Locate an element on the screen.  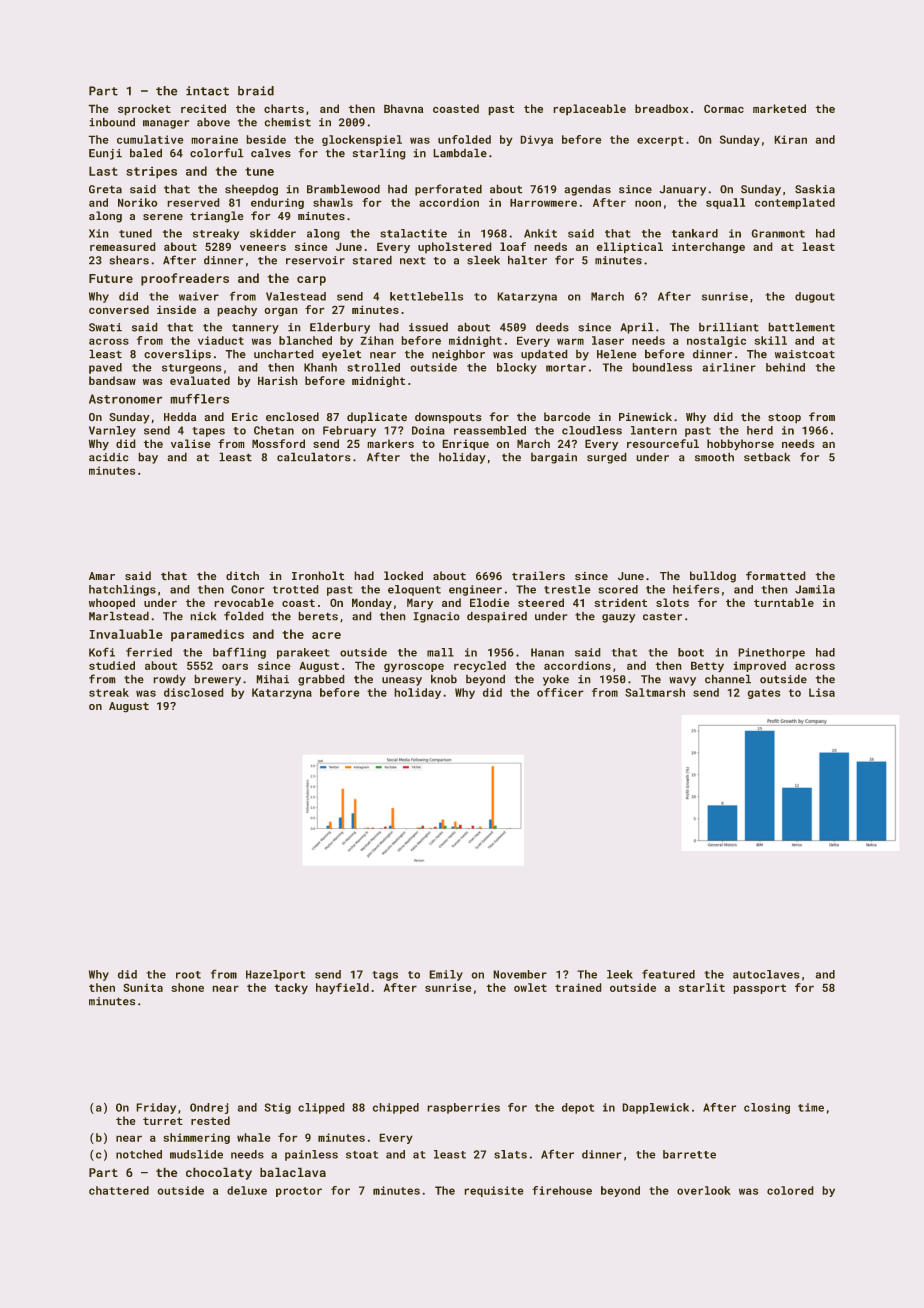
reserved is located at coordinates (193, 202).
